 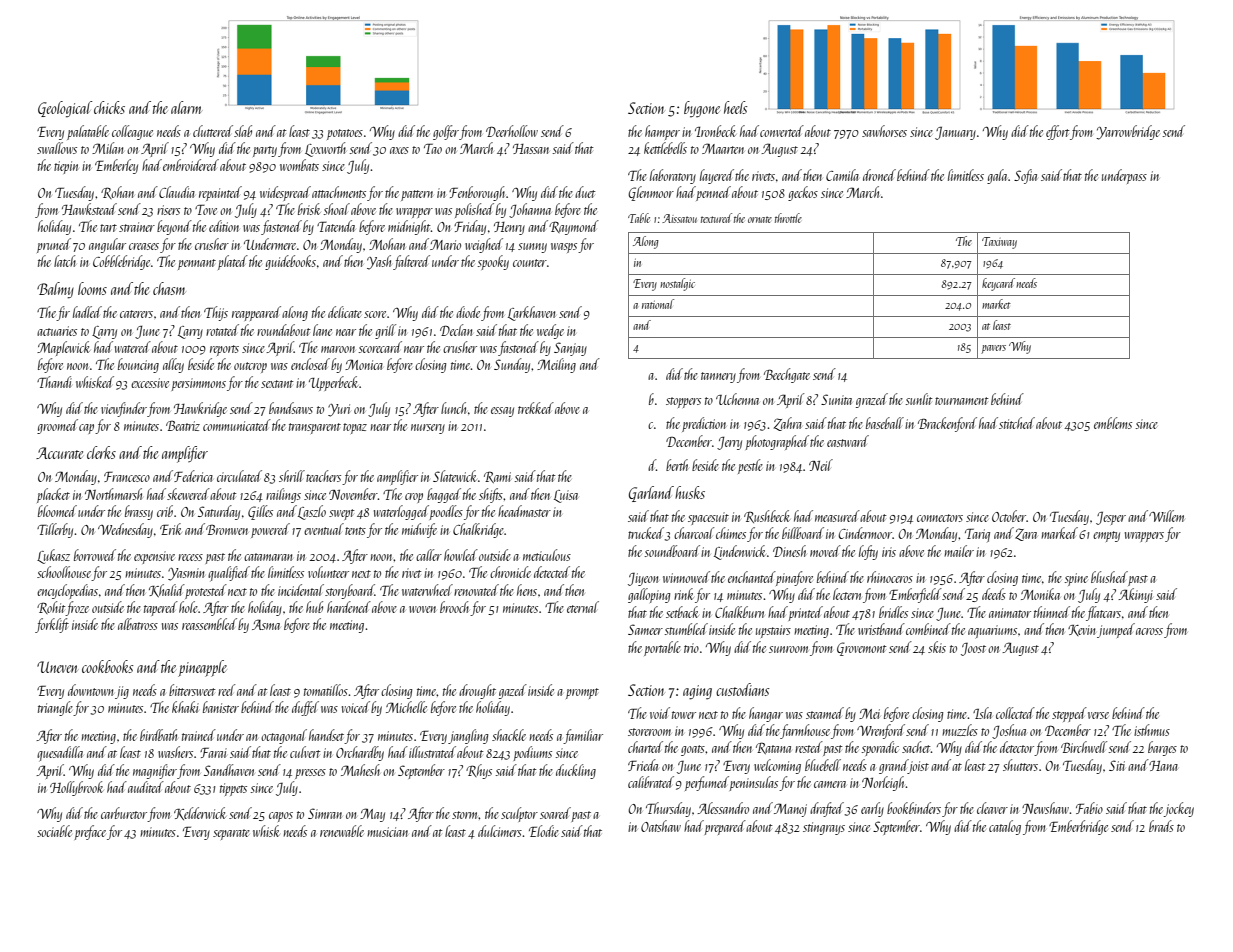 What do you see at coordinates (718, 377) in the screenshot?
I see `tannery` at bounding box center [718, 377].
